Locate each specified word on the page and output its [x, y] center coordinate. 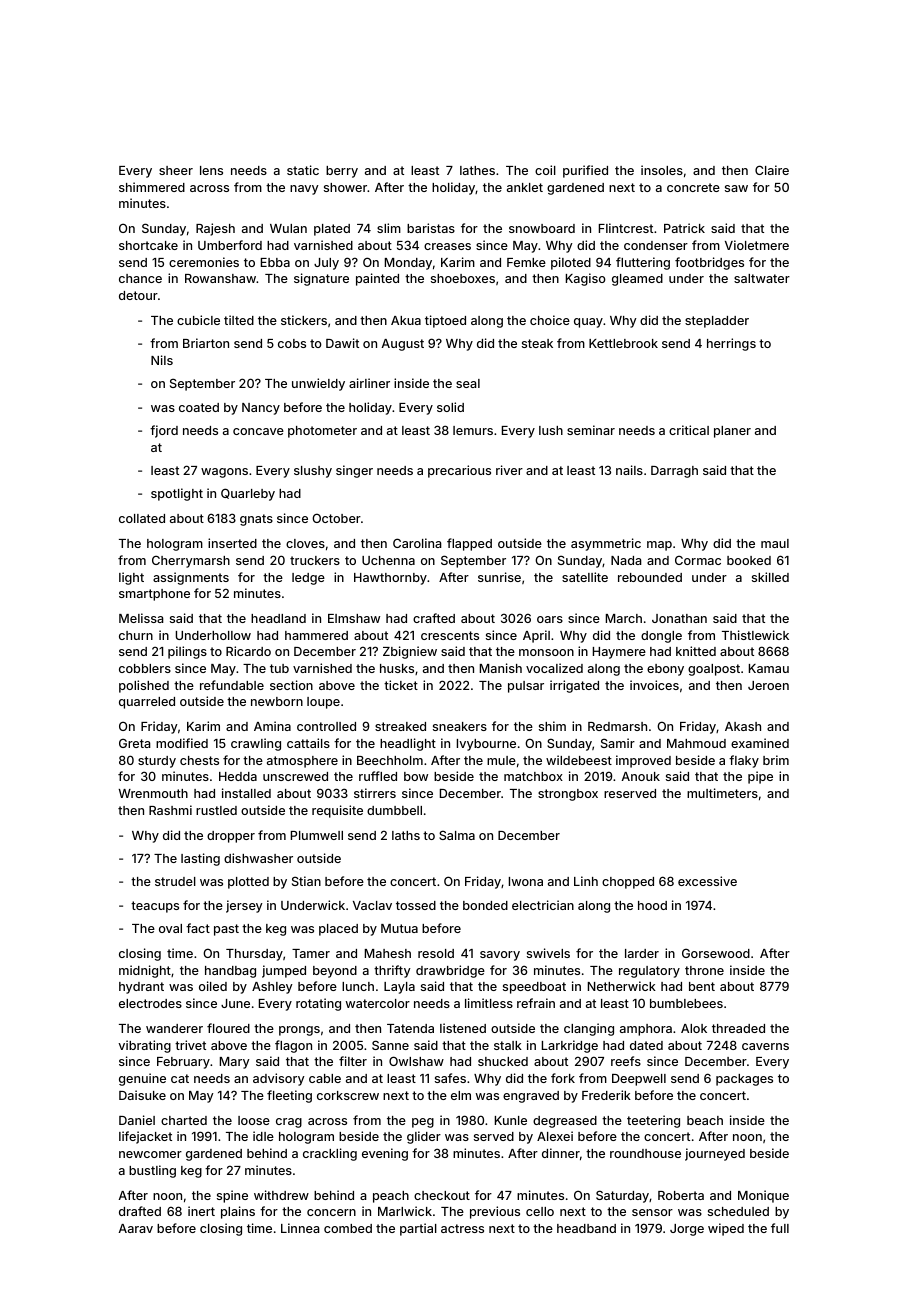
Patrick [684, 228]
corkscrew [348, 1095]
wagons [224, 473]
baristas [431, 228]
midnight [145, 971]
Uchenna [388, 560]
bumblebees [686, 1003]
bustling [152, 1171]
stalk [508, 1045]
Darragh [674, 472]
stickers [304, 320]
